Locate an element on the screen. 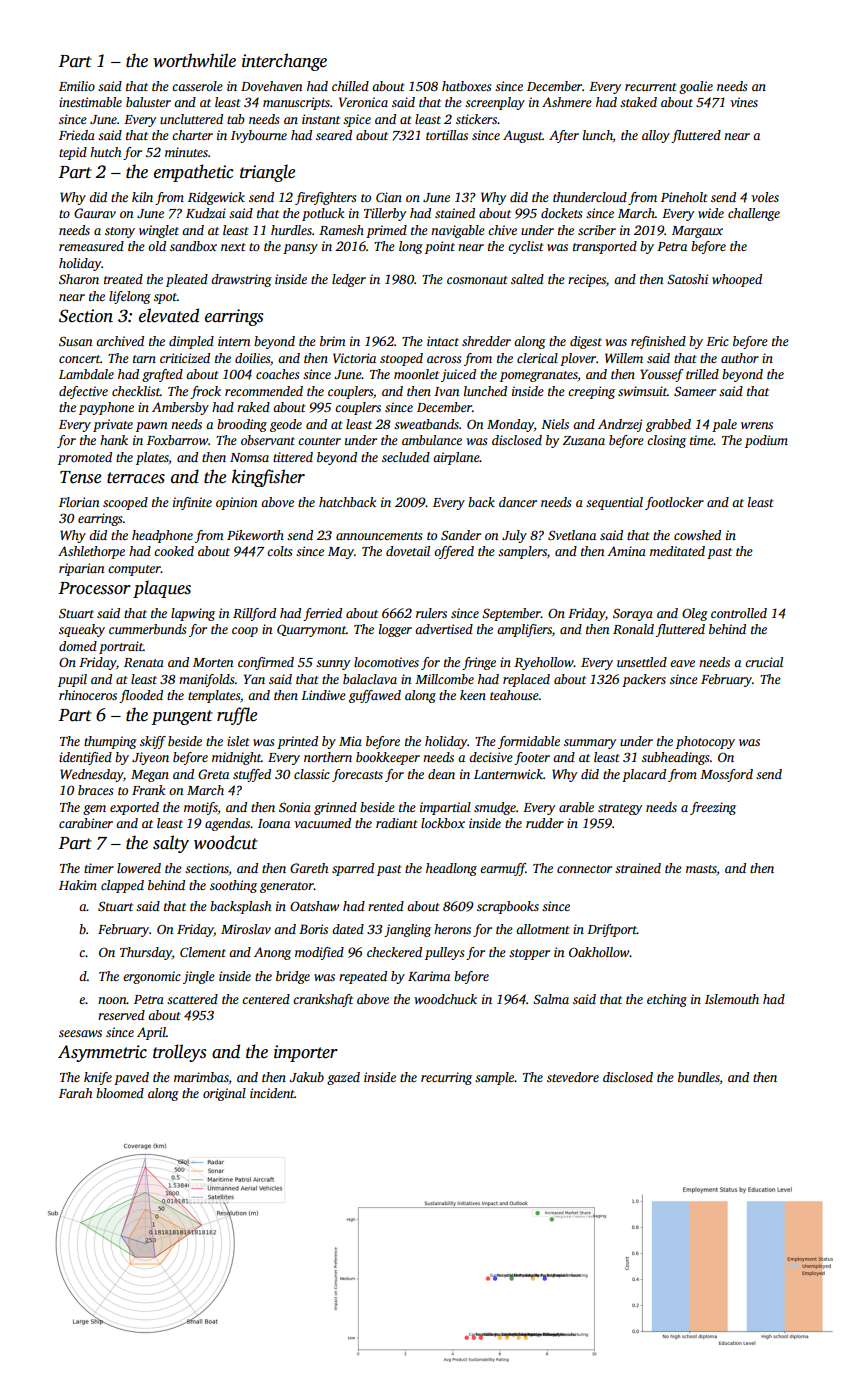 Image resolution: width=849 pixels, height=1400 pixels. Hakim is located at coordinates (78, 885).
